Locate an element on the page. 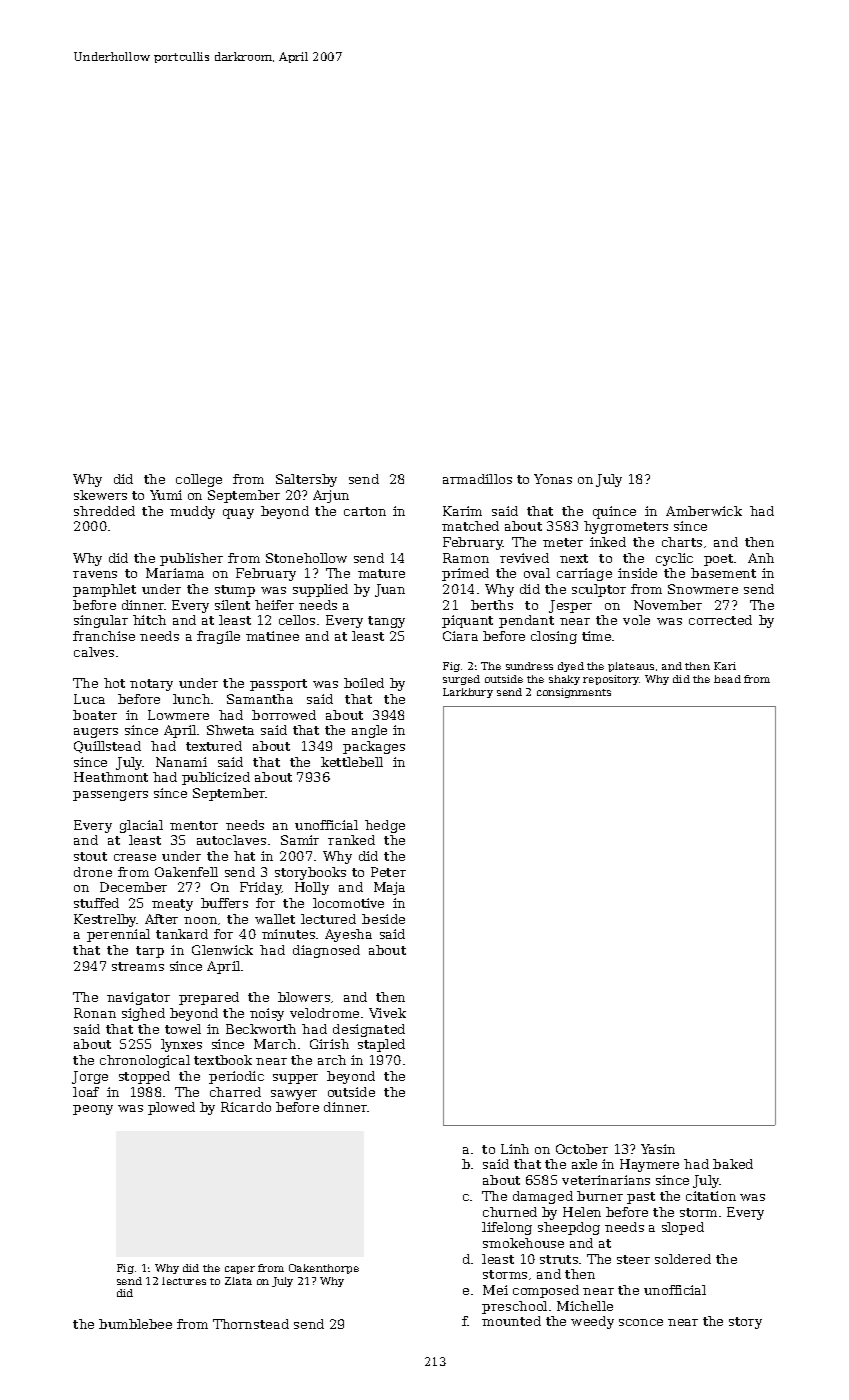 This image has height=1400, width=849. Thornstead is located at coordinates (251, 1324).
